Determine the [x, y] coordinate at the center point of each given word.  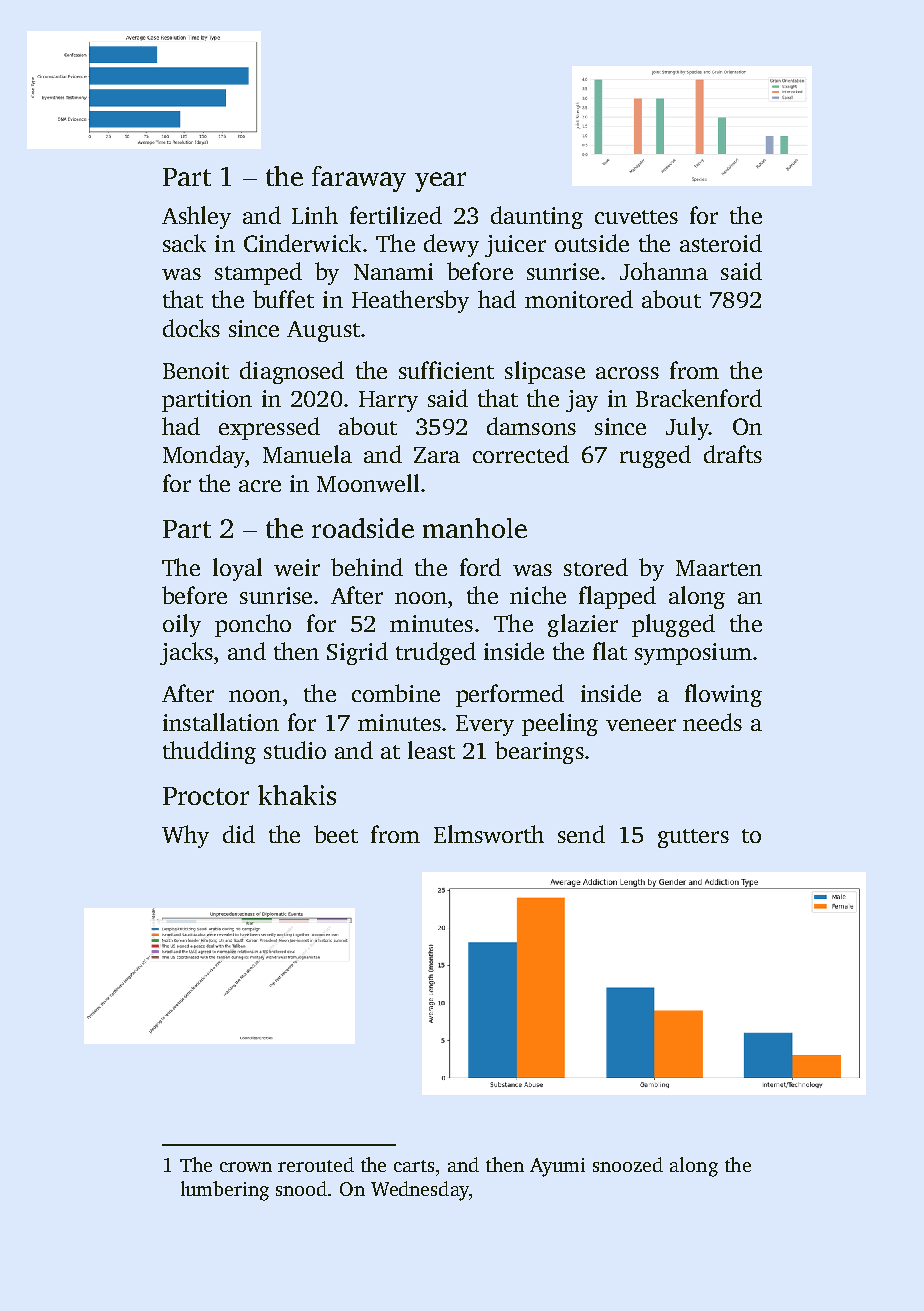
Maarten [719, 568]
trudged [436, 653]
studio [295, 750]
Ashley [196, 217]
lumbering [225, 1191]
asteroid [721, 243]
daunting [537, 217]
